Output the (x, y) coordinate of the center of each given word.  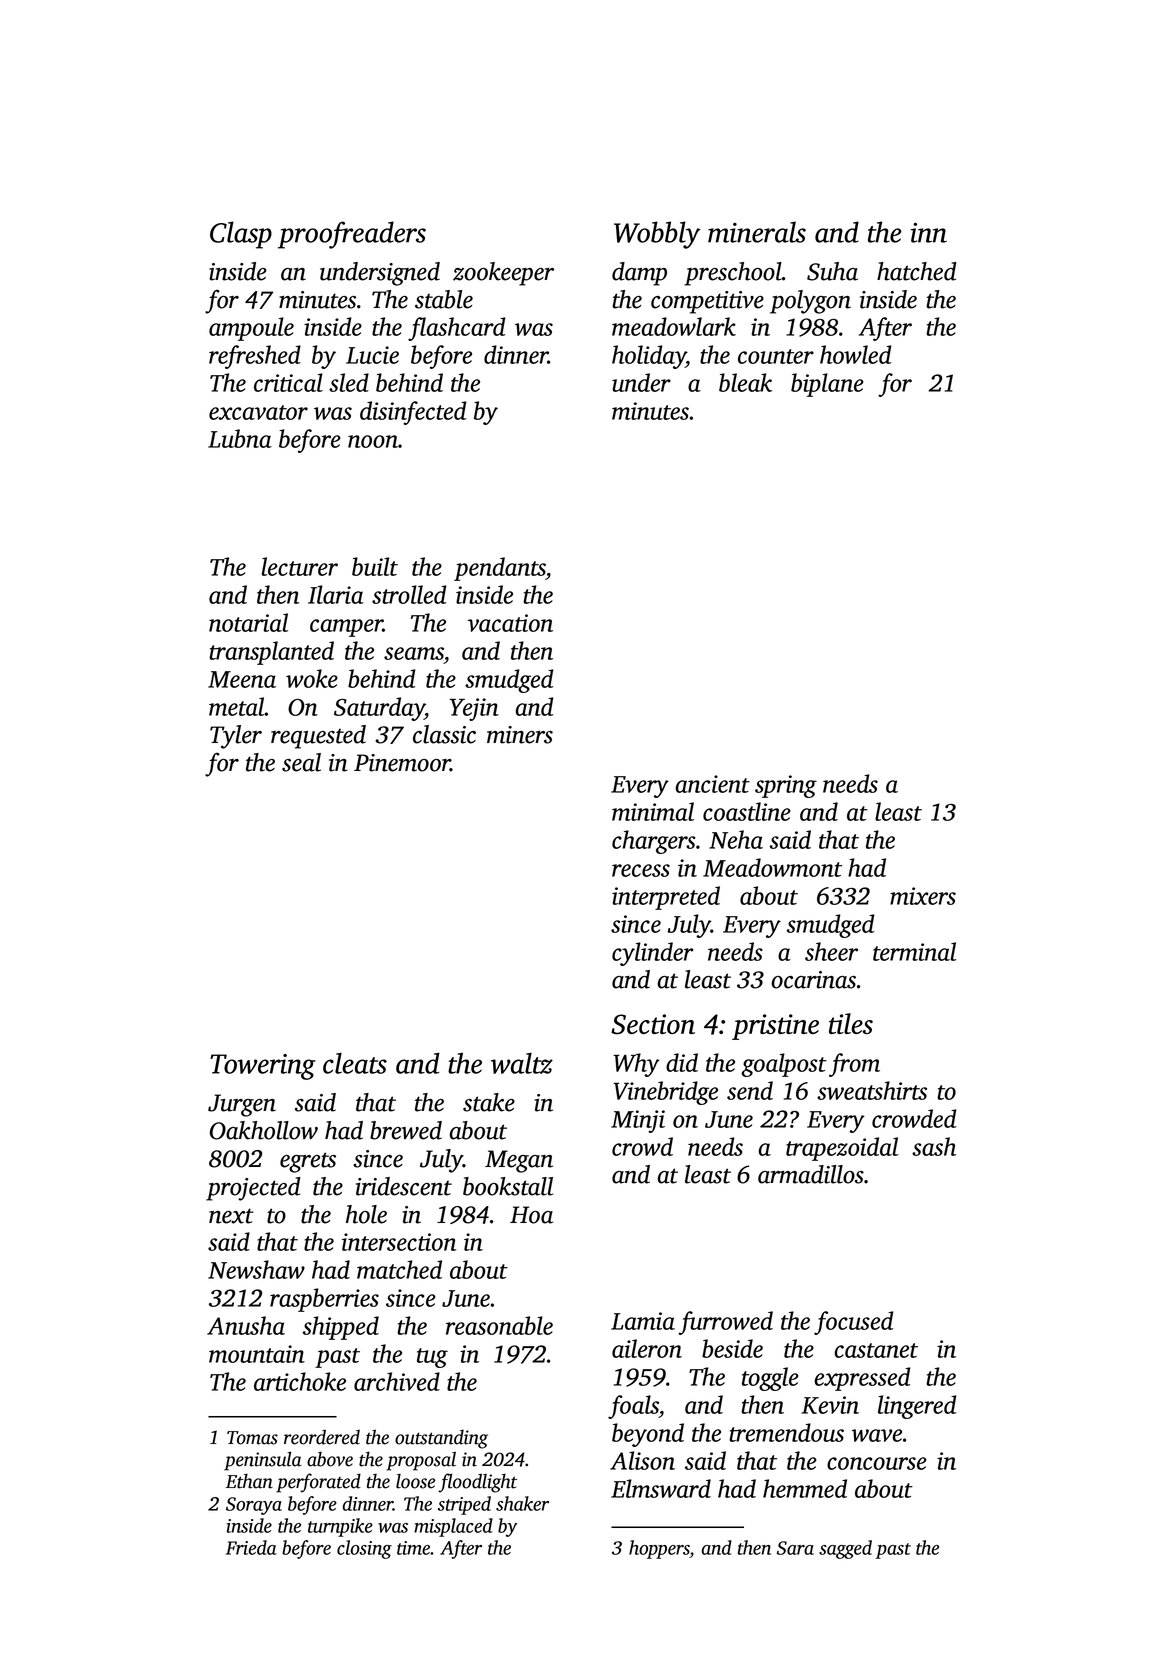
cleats (355, 1063)
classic (444, 734)
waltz (522, 1063)
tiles (851, 1023)
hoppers (659, 1549)
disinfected (413, 413)
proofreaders (352, 235)
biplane (827, 385)
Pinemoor (402, 763)
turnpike (340, 1527)
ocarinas (813, 980)
